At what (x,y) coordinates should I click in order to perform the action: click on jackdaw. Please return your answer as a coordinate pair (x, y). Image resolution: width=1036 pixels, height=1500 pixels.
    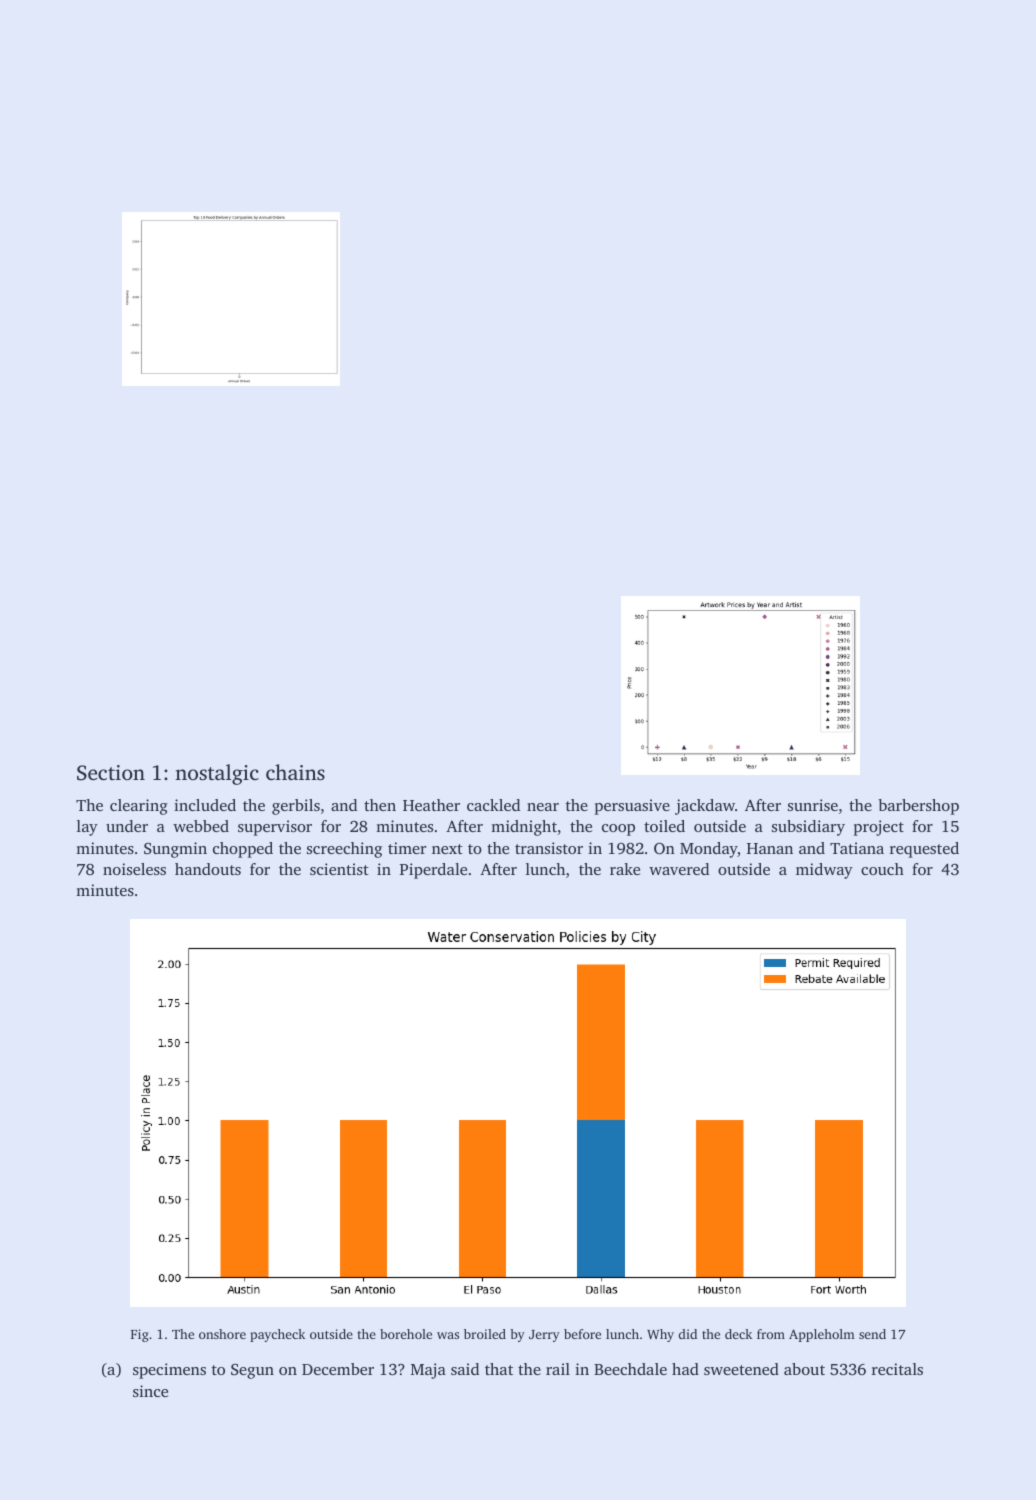
    Looking at the image, I should click on (705, 807).
